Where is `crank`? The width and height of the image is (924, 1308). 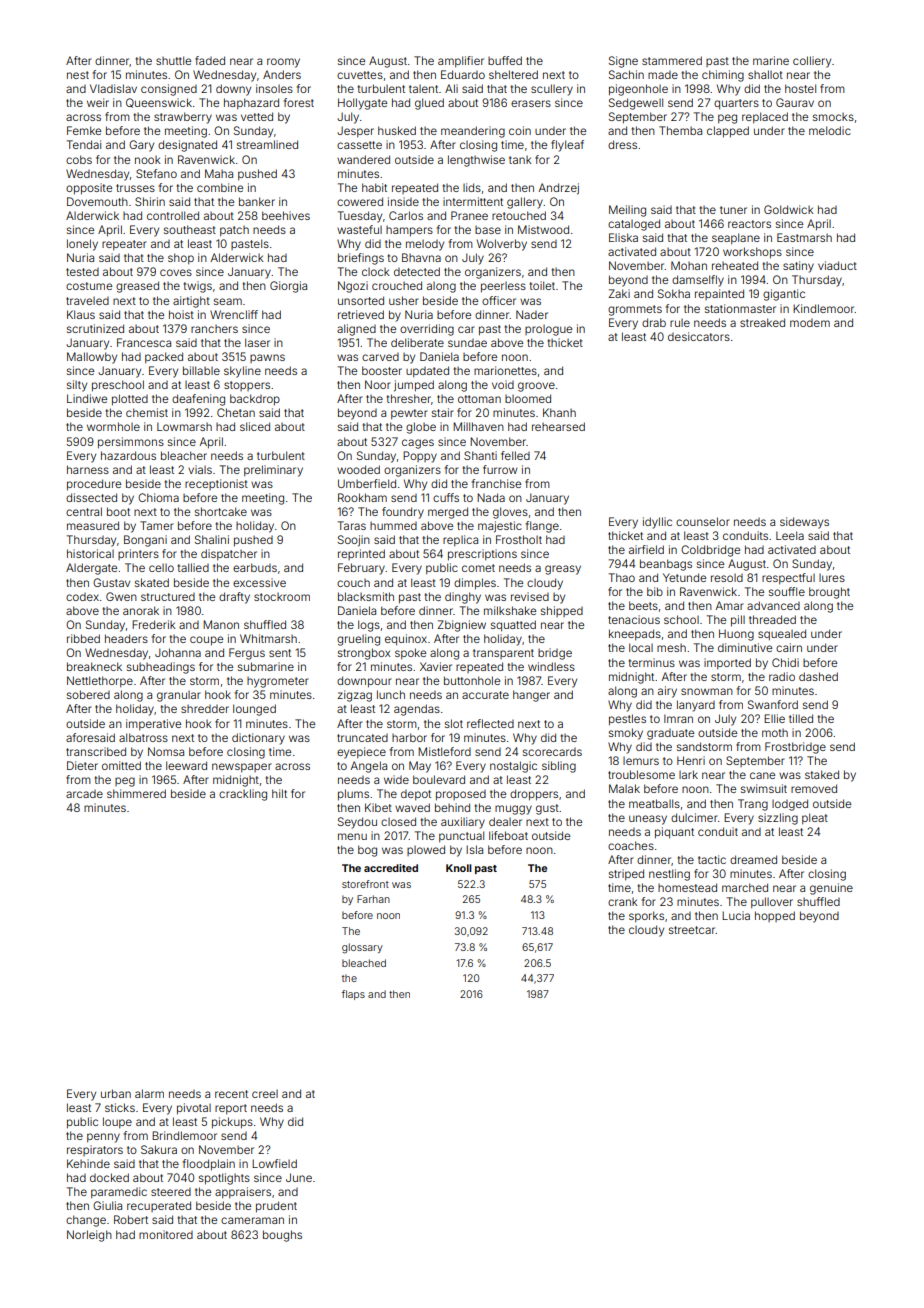
crank is located at coordinates (623, 902).
